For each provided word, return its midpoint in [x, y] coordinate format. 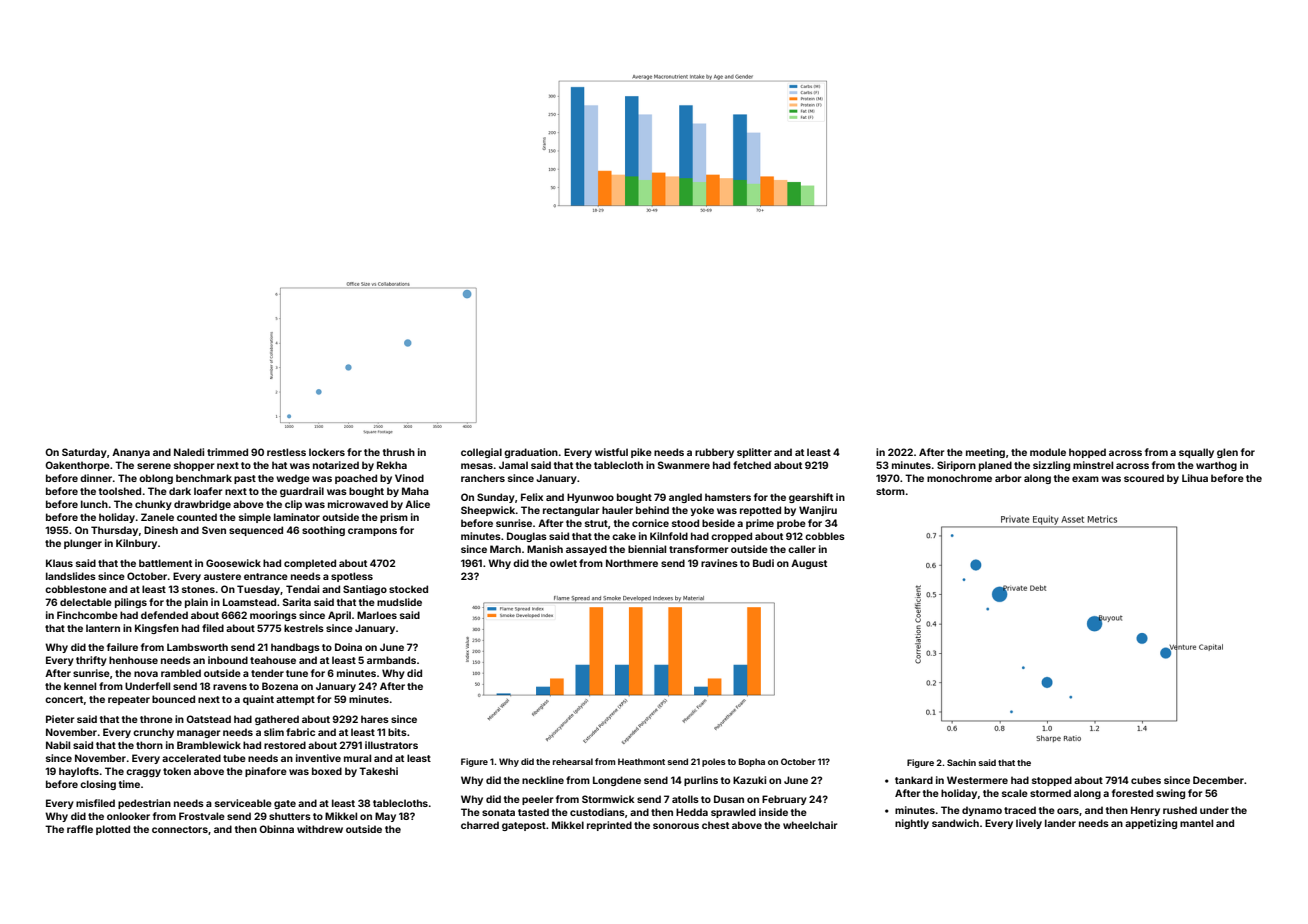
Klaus [59, 563]
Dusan [729, 799]
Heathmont [641, 761]
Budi [763, 563]
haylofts [79, 772]
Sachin [961, 762]
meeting [985, 453]
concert [64, 699]
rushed [1180, 810]
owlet [563, 563]
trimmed [227, 452]
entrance [266, 576]
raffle [80, 829]
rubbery [714, 453]
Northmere [632, 563]
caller [802, 549]
